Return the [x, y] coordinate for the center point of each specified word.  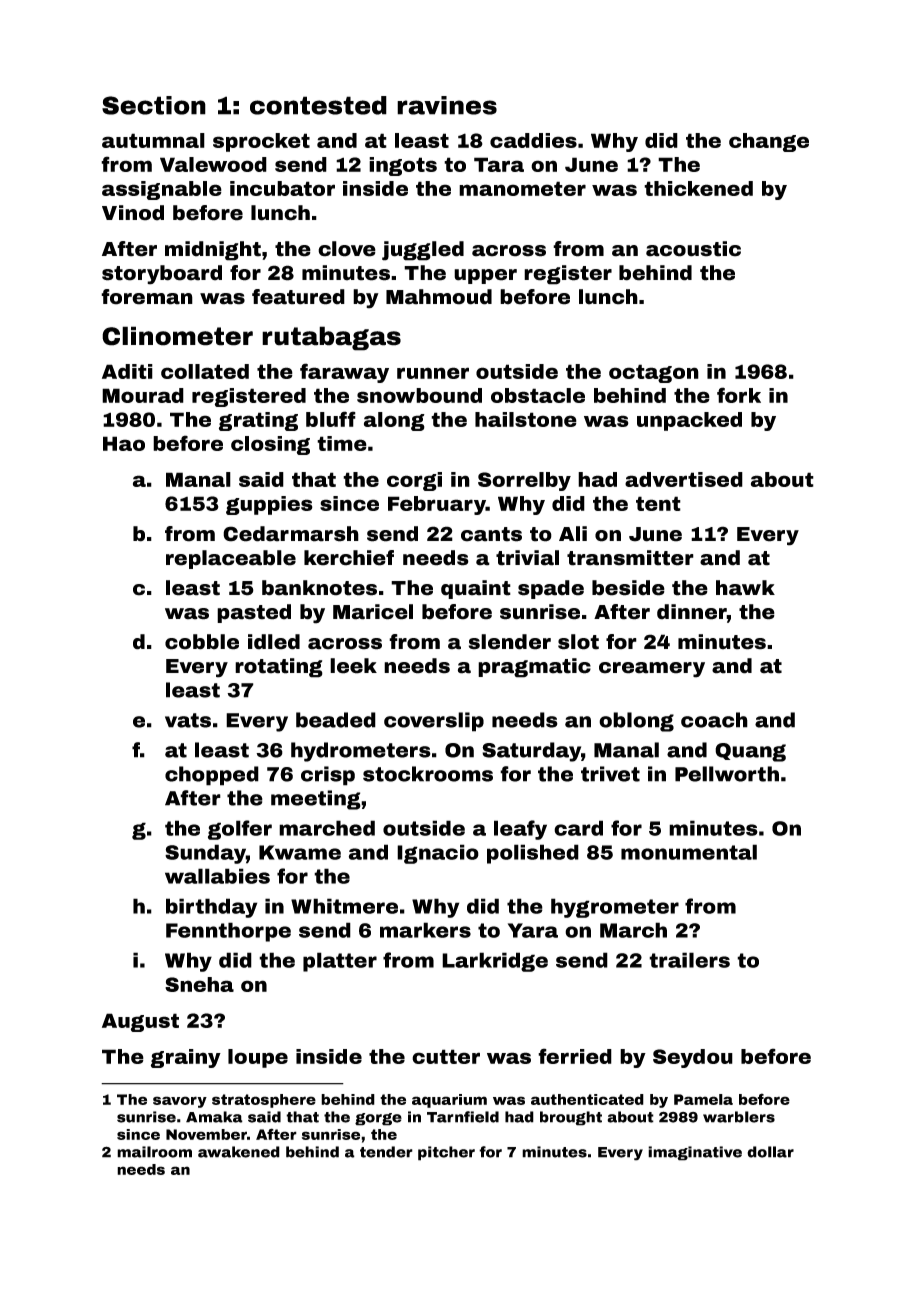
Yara [533, 930]
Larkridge [495, 962]
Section [154, 105]
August [140, 1022]
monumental [689, 852]
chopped [212, 776]
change [769, 142]
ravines [447, 105]
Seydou [693, 1058]
